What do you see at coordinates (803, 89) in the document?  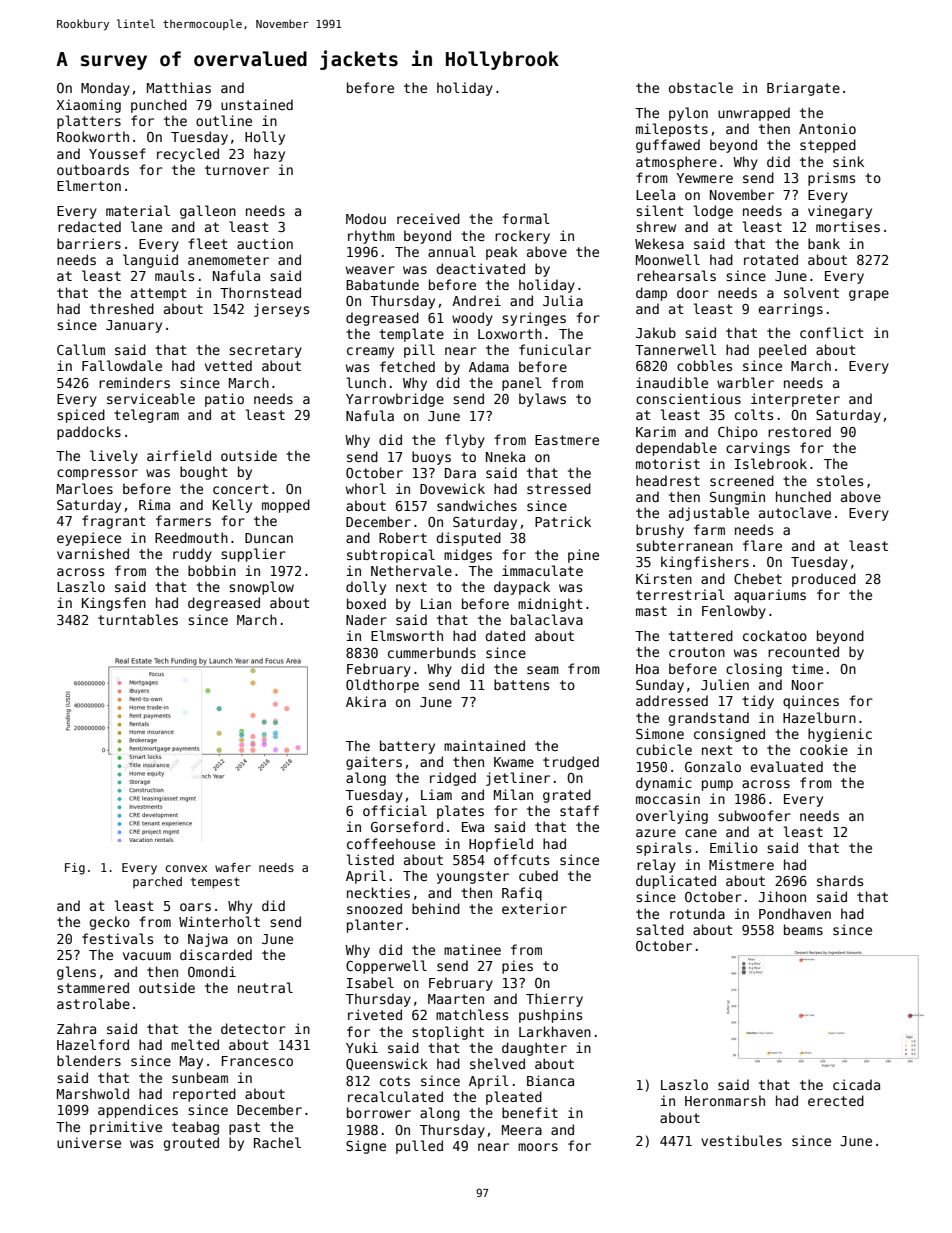 I see `Briargate` at bounding box center [803, 89].
